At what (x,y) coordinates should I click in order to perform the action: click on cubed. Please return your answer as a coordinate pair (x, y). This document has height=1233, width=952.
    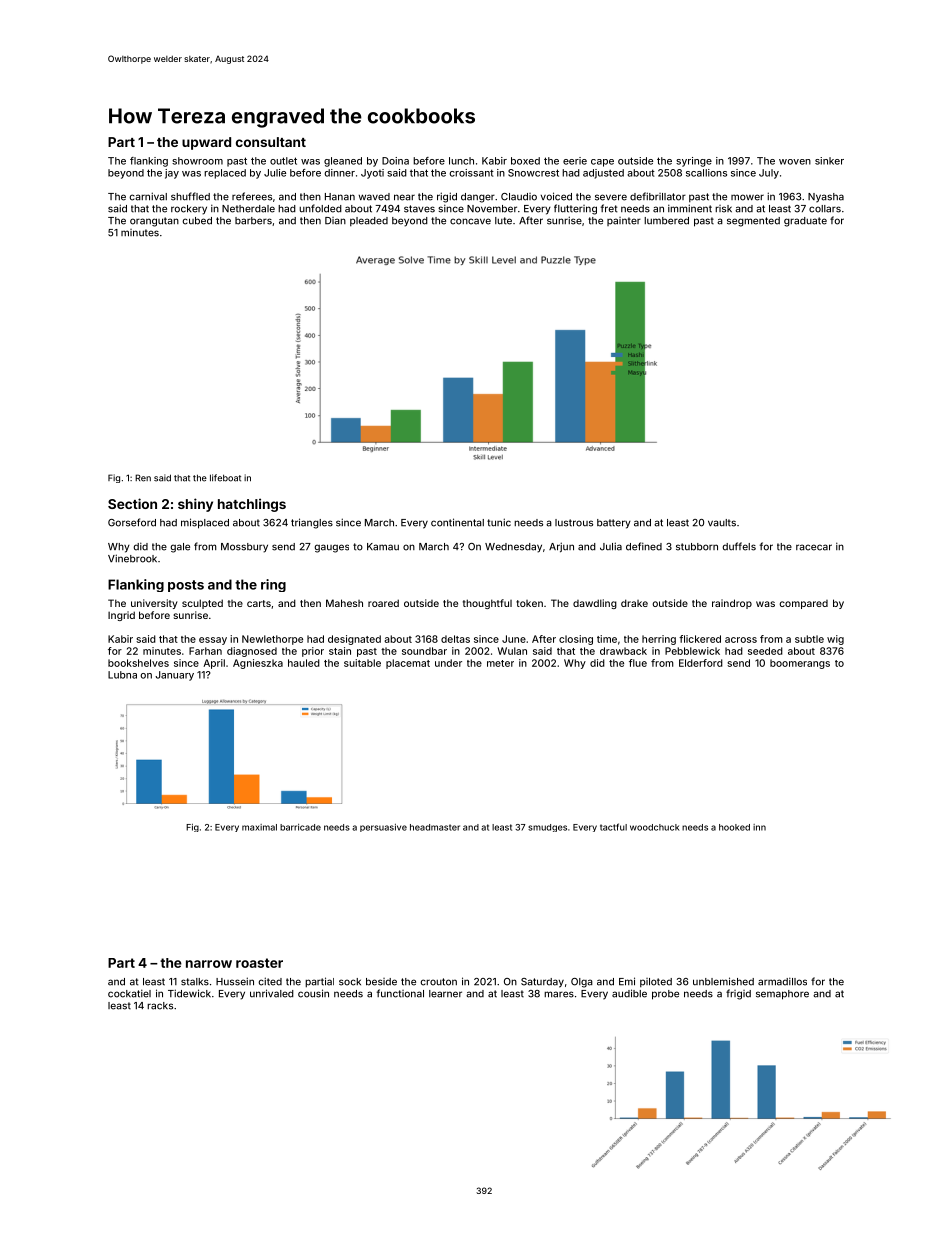
    Looking at the image, I should click on (197, 221).
